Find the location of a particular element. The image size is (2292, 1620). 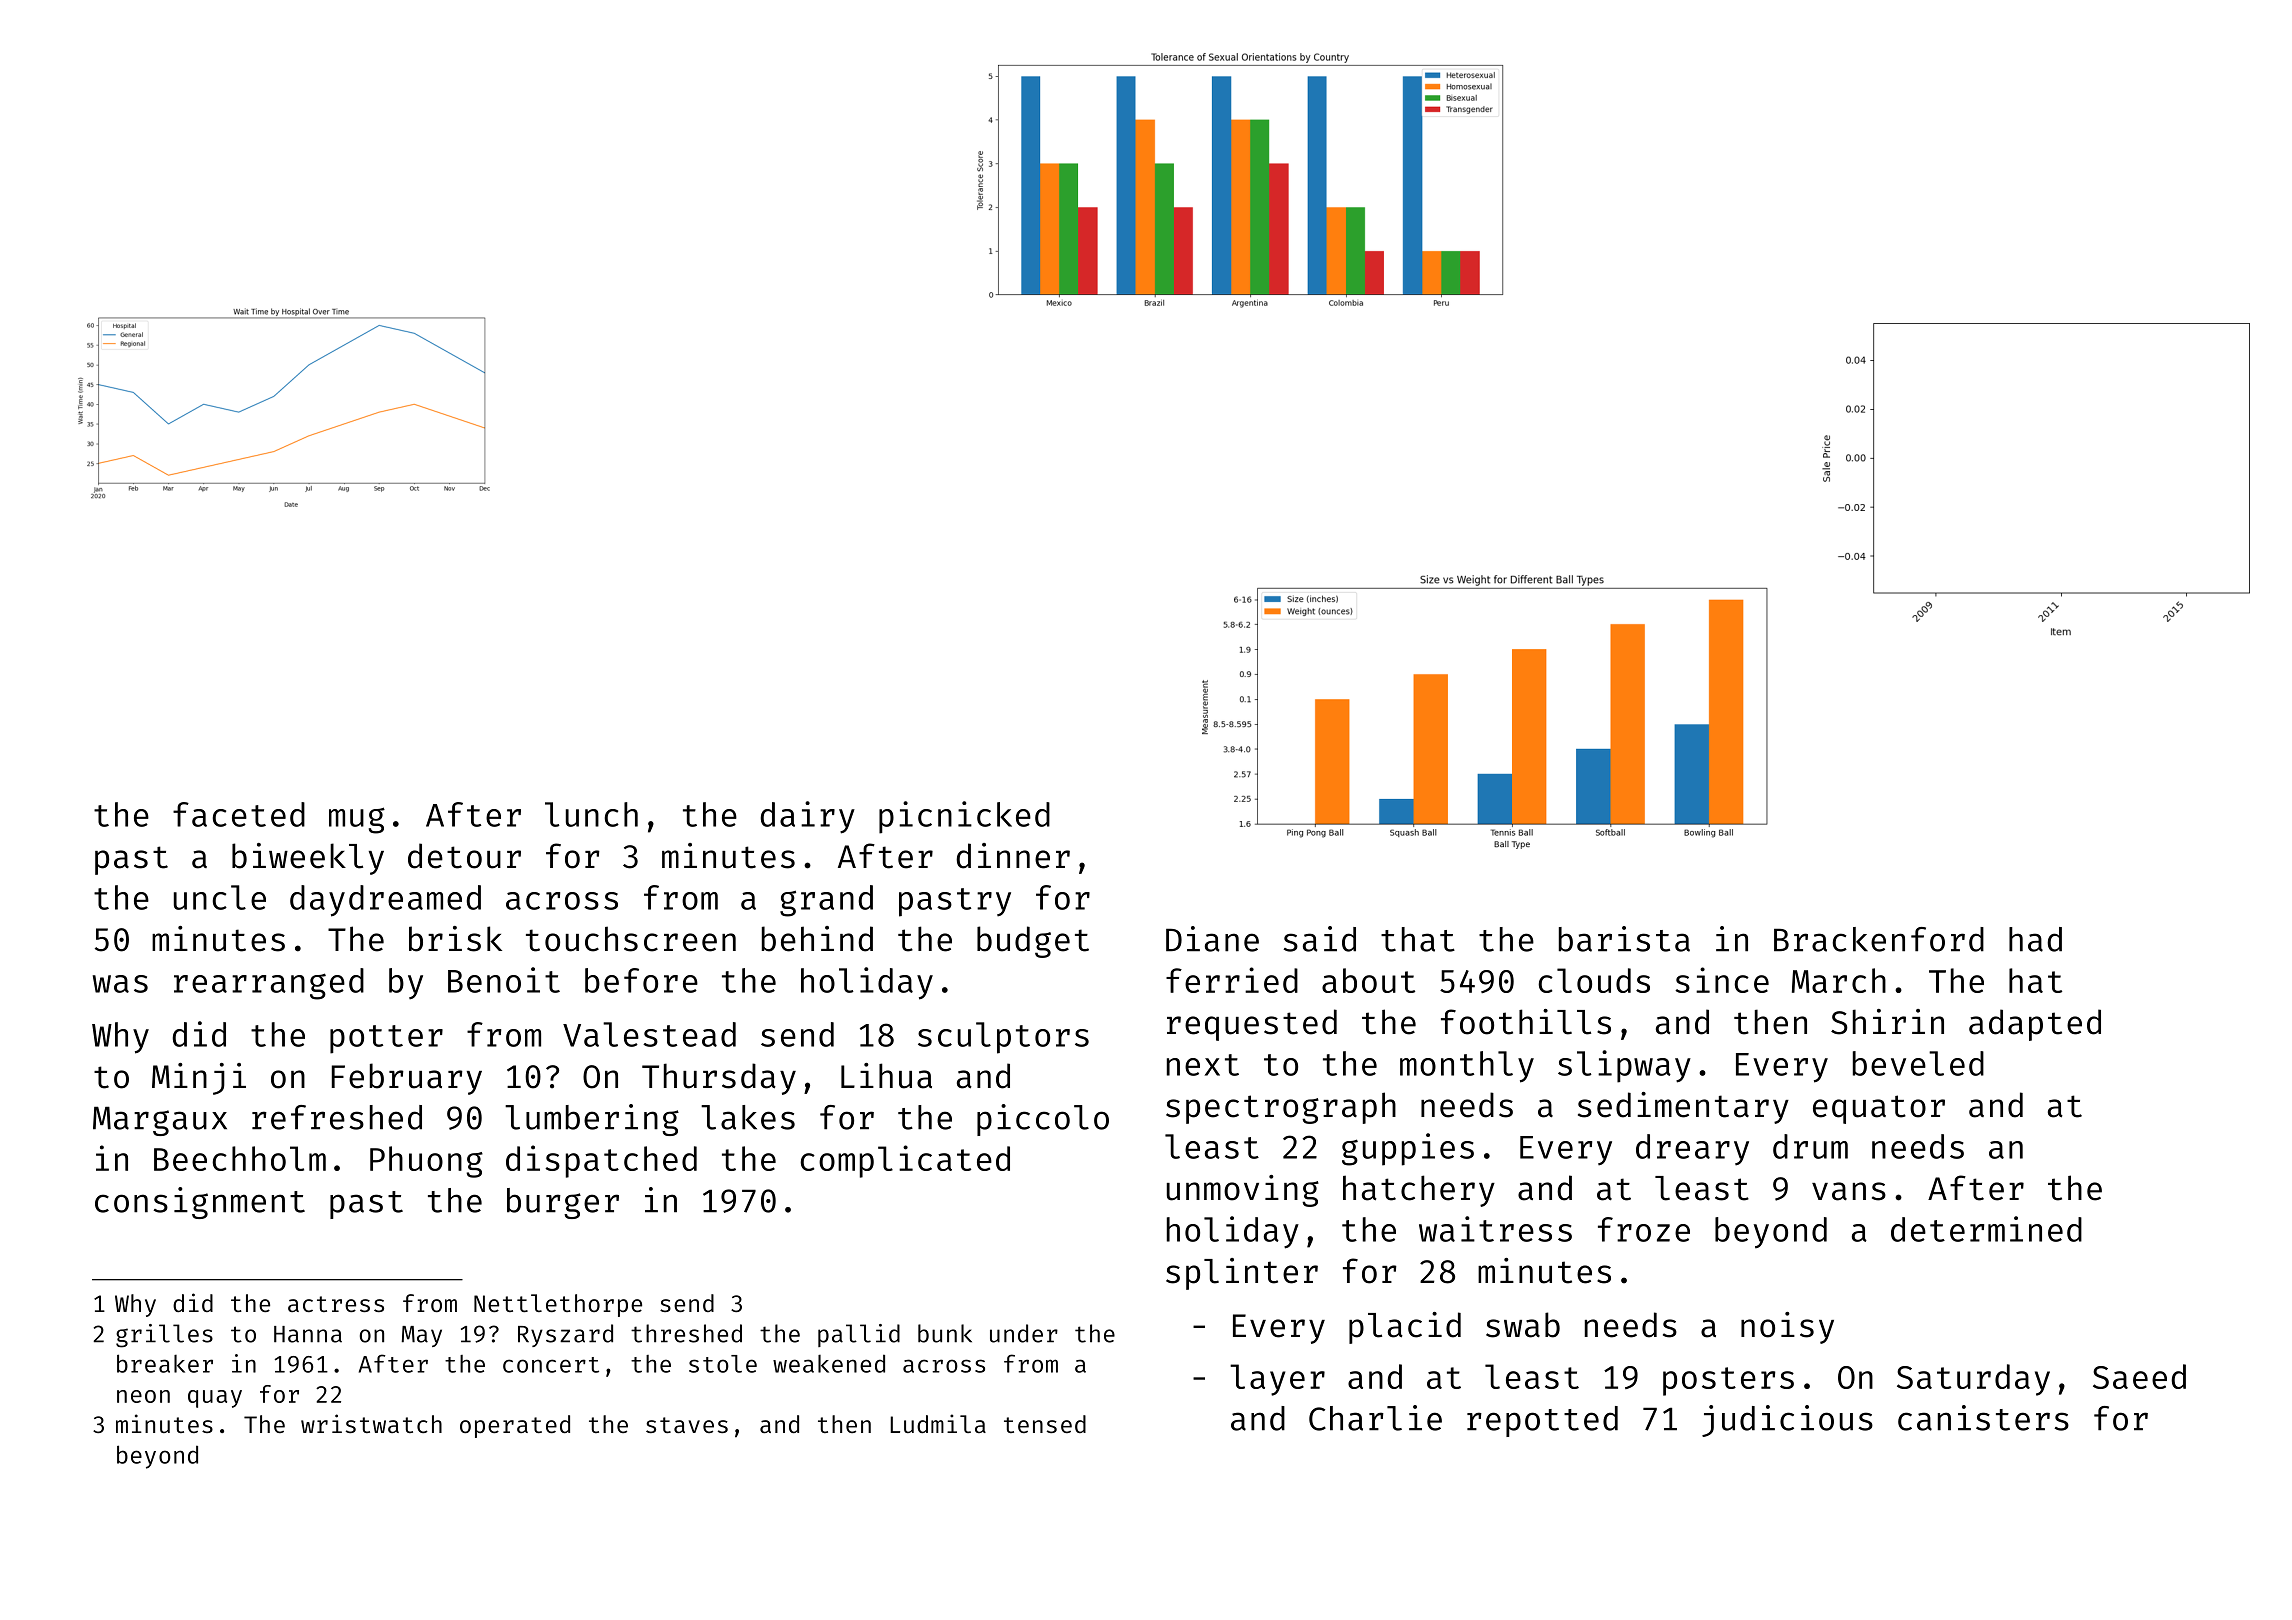

wristwatch is located at coordinates (371, 1423).
